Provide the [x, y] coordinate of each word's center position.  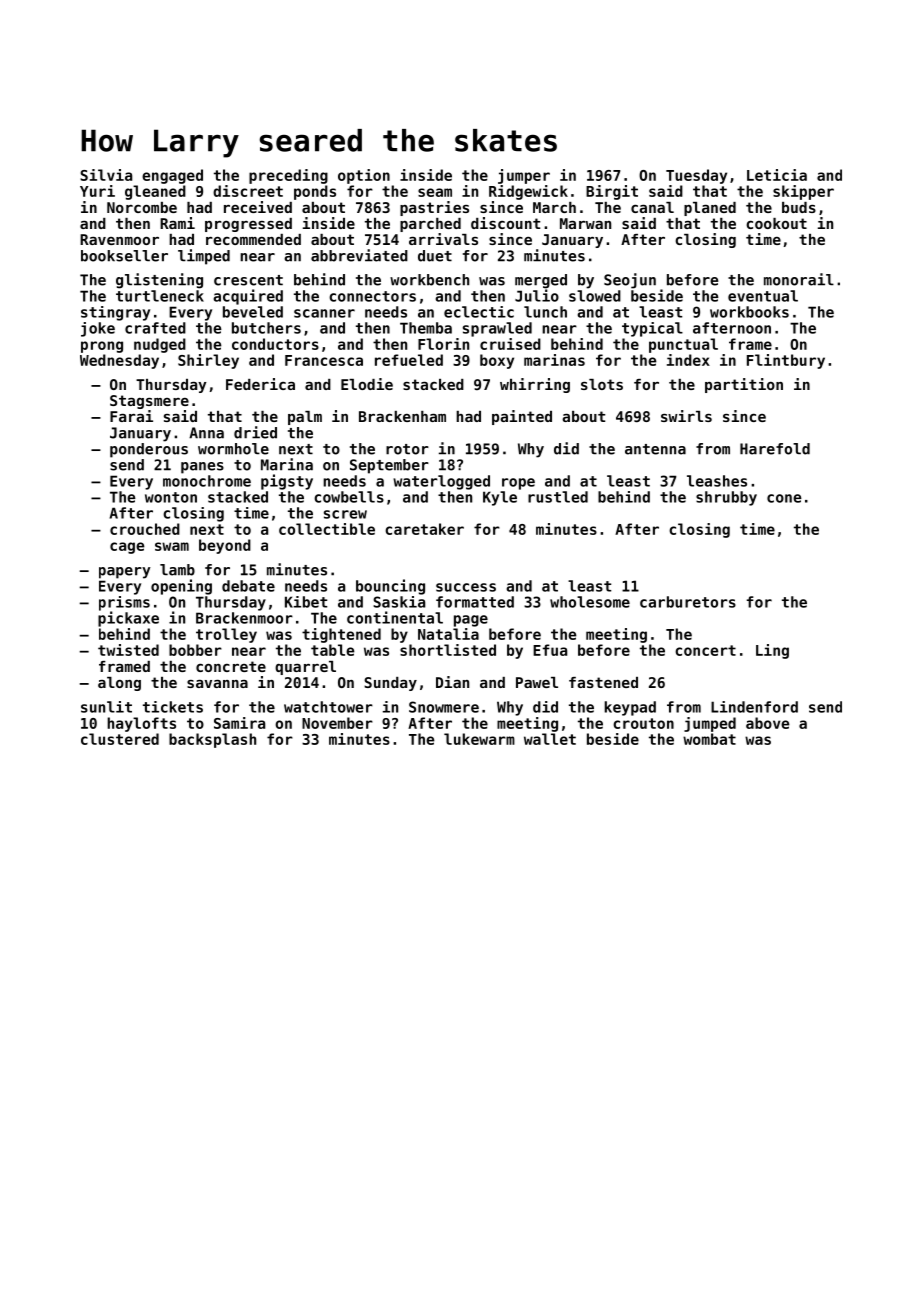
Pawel [537, 682]
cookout [776, 223]
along [119, 684]
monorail [799, 279]
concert [705, 650]
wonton [171, 497]
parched [430, 225]
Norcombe [142, 207]
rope [518, 484]
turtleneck [160, 296]
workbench [429, 280]
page [471, 621]
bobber [195, 650]
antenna [655, 449]
